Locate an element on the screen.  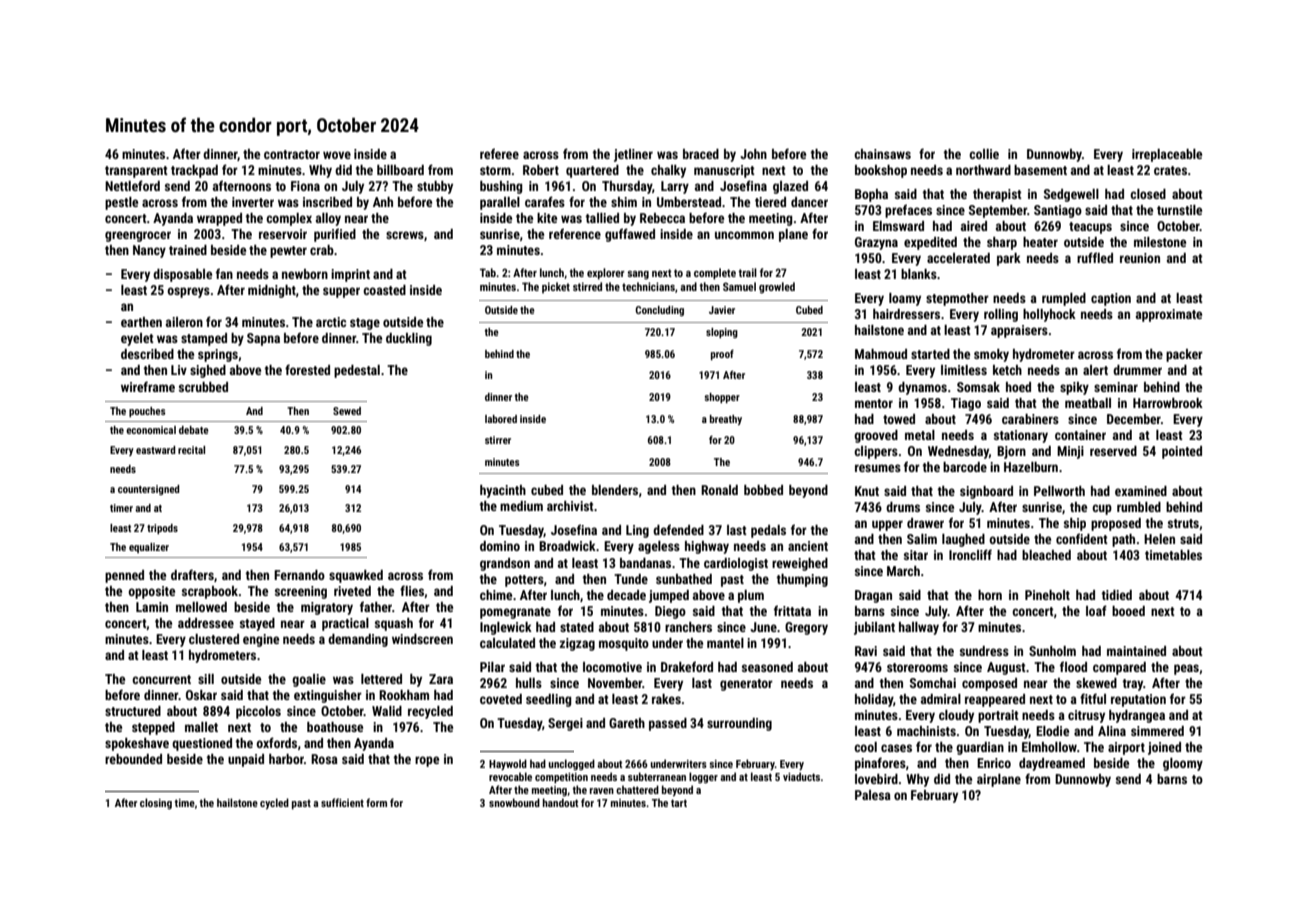
contractor is located at coordinates (292, 154).
